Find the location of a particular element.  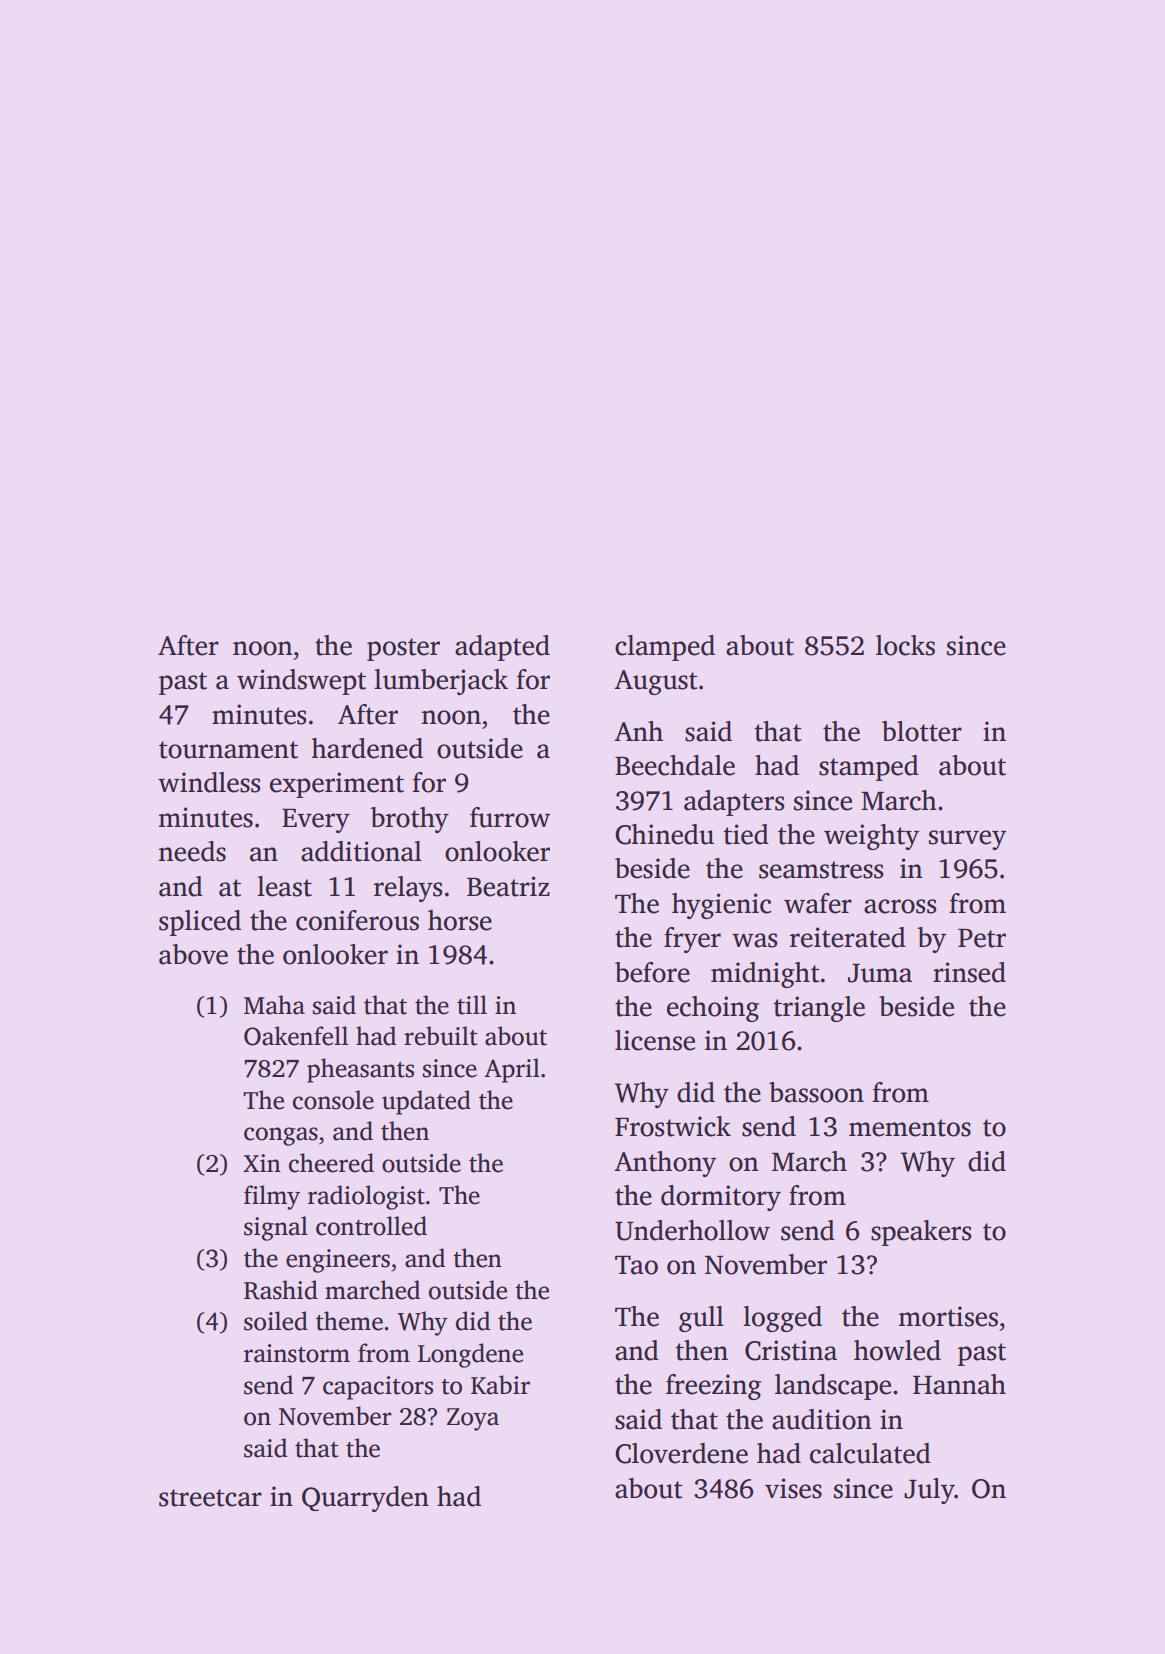

engineers is located at coordinates (338, 1261).
